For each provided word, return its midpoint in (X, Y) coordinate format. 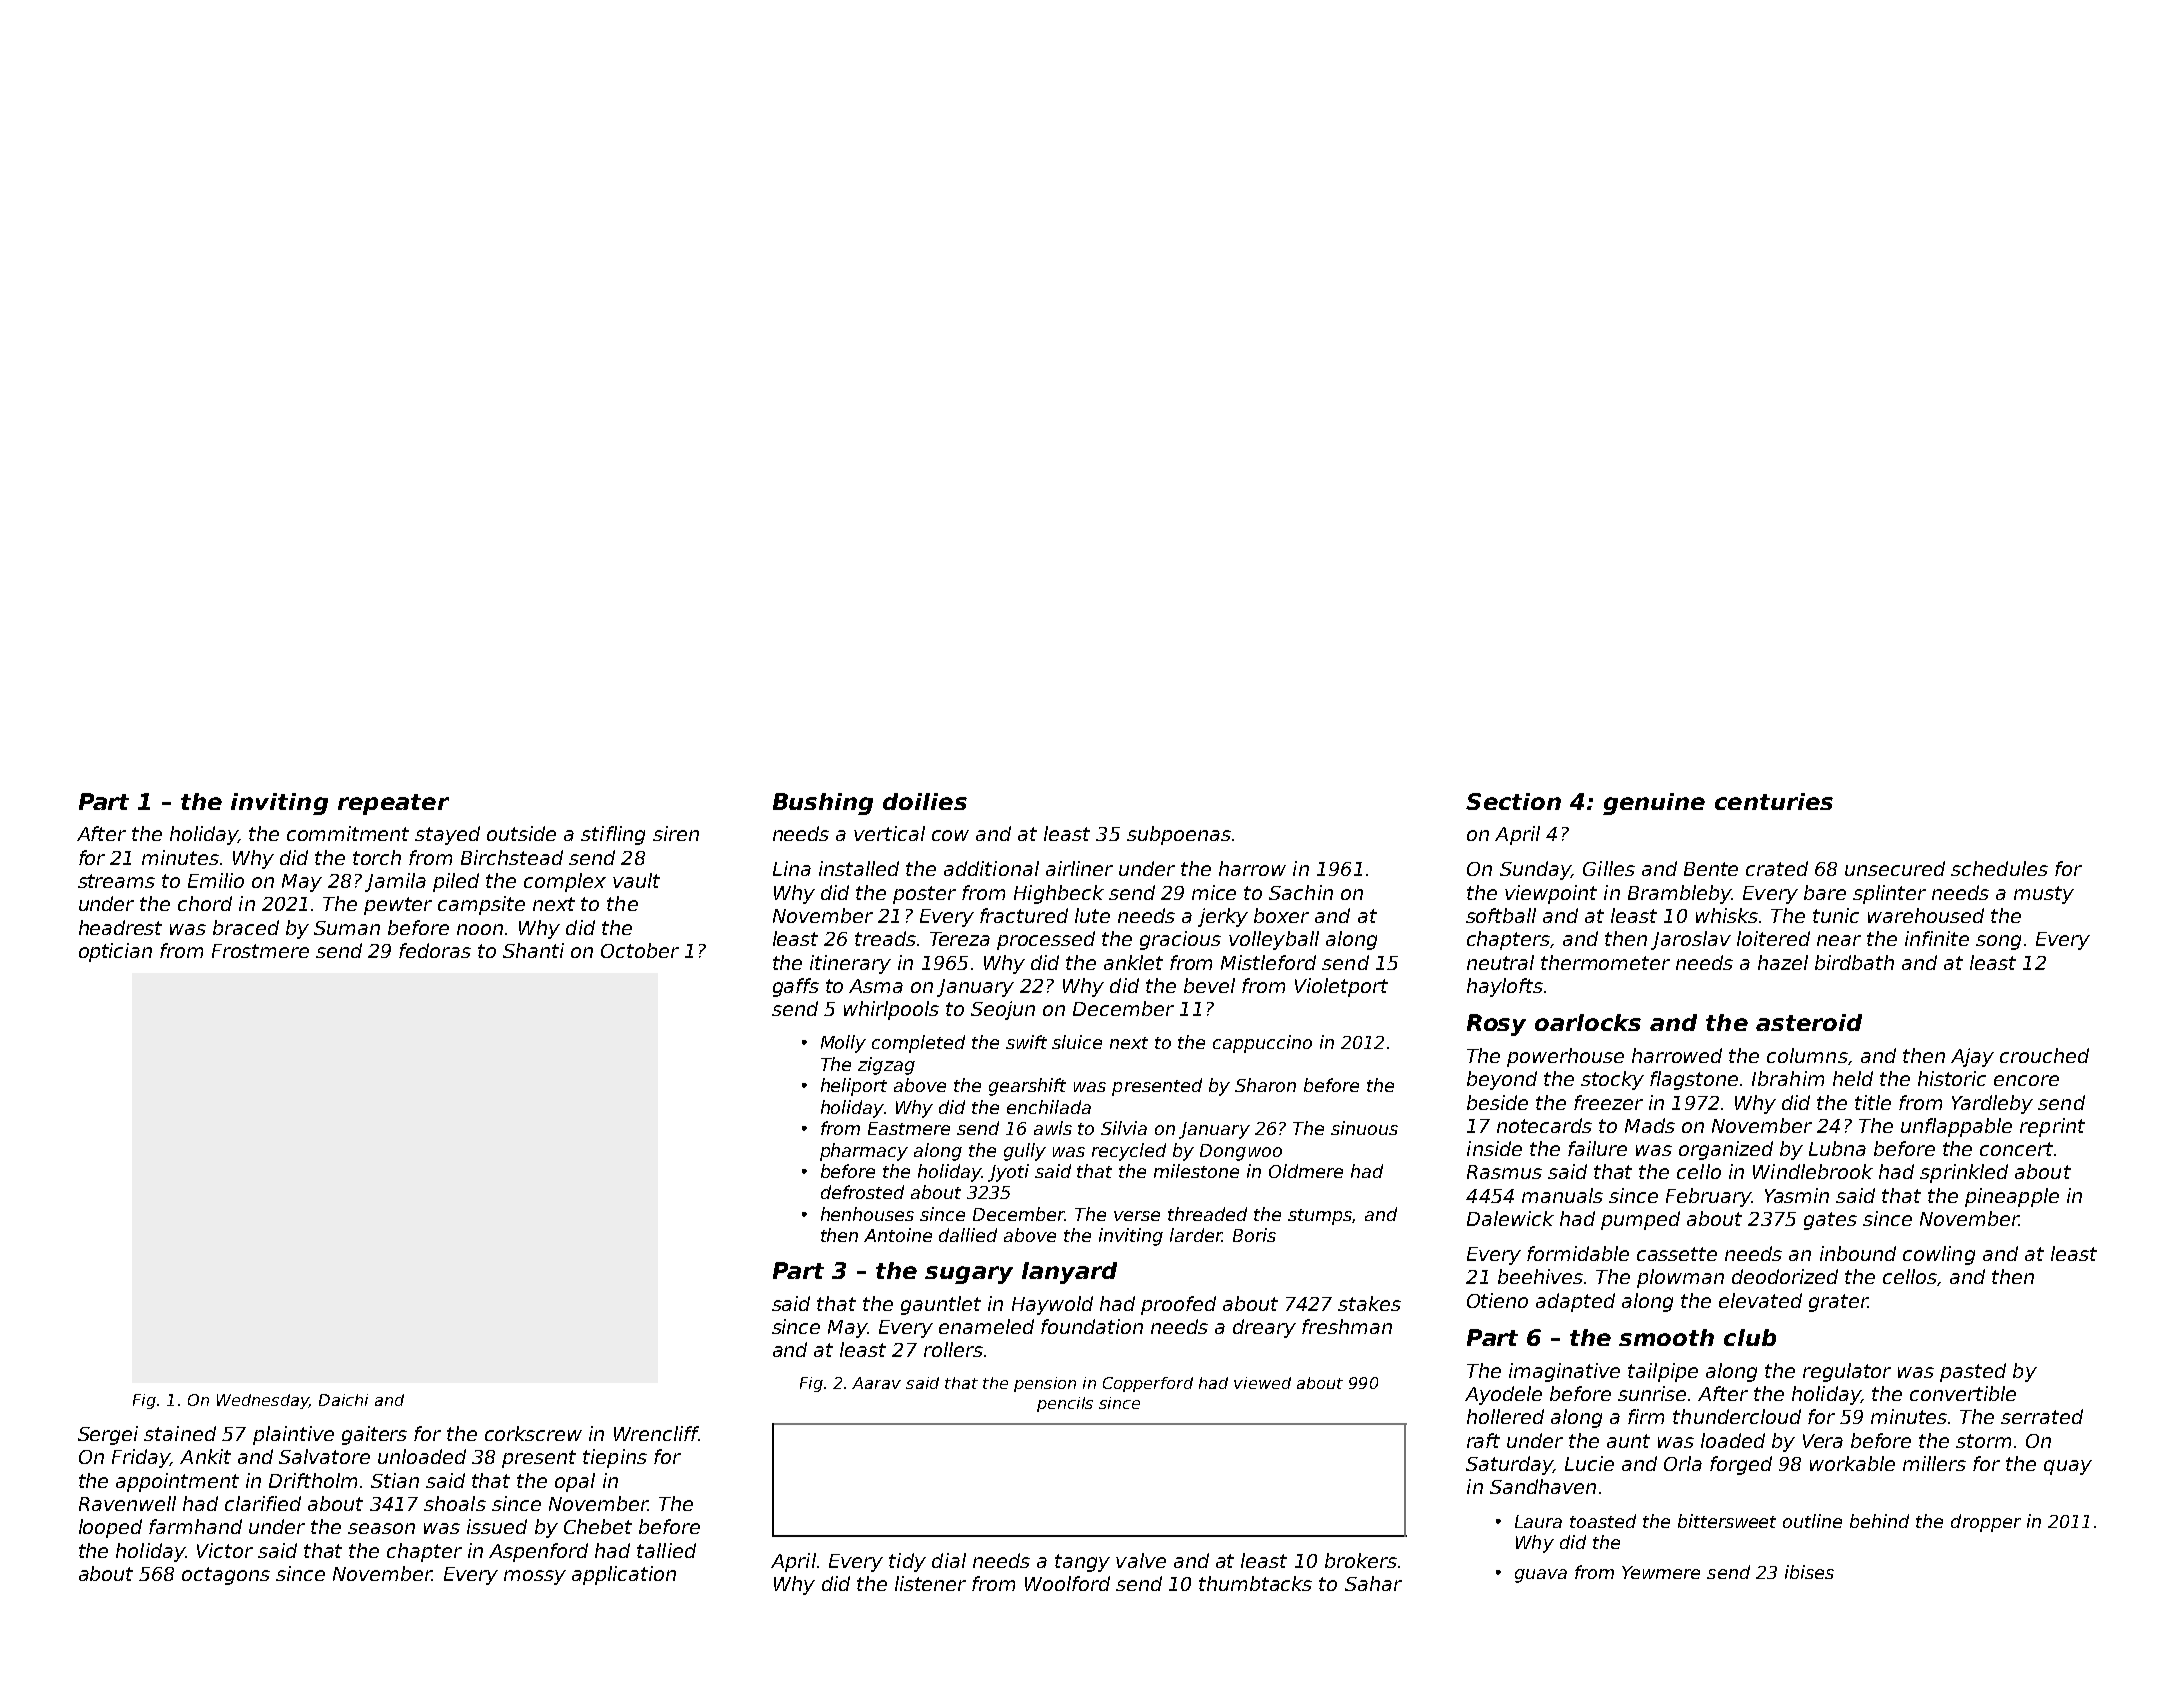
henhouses (867, 1214)
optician (115, 952)
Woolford (1067, 1583)
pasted (1973, 1372)
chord (205, 903)
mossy (535, 1577)
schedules (1999, 868)
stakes (1369, 1303)
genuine (1654, 804)
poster (924, 895)
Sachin (1301, 892)
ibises (1809, 1572)
